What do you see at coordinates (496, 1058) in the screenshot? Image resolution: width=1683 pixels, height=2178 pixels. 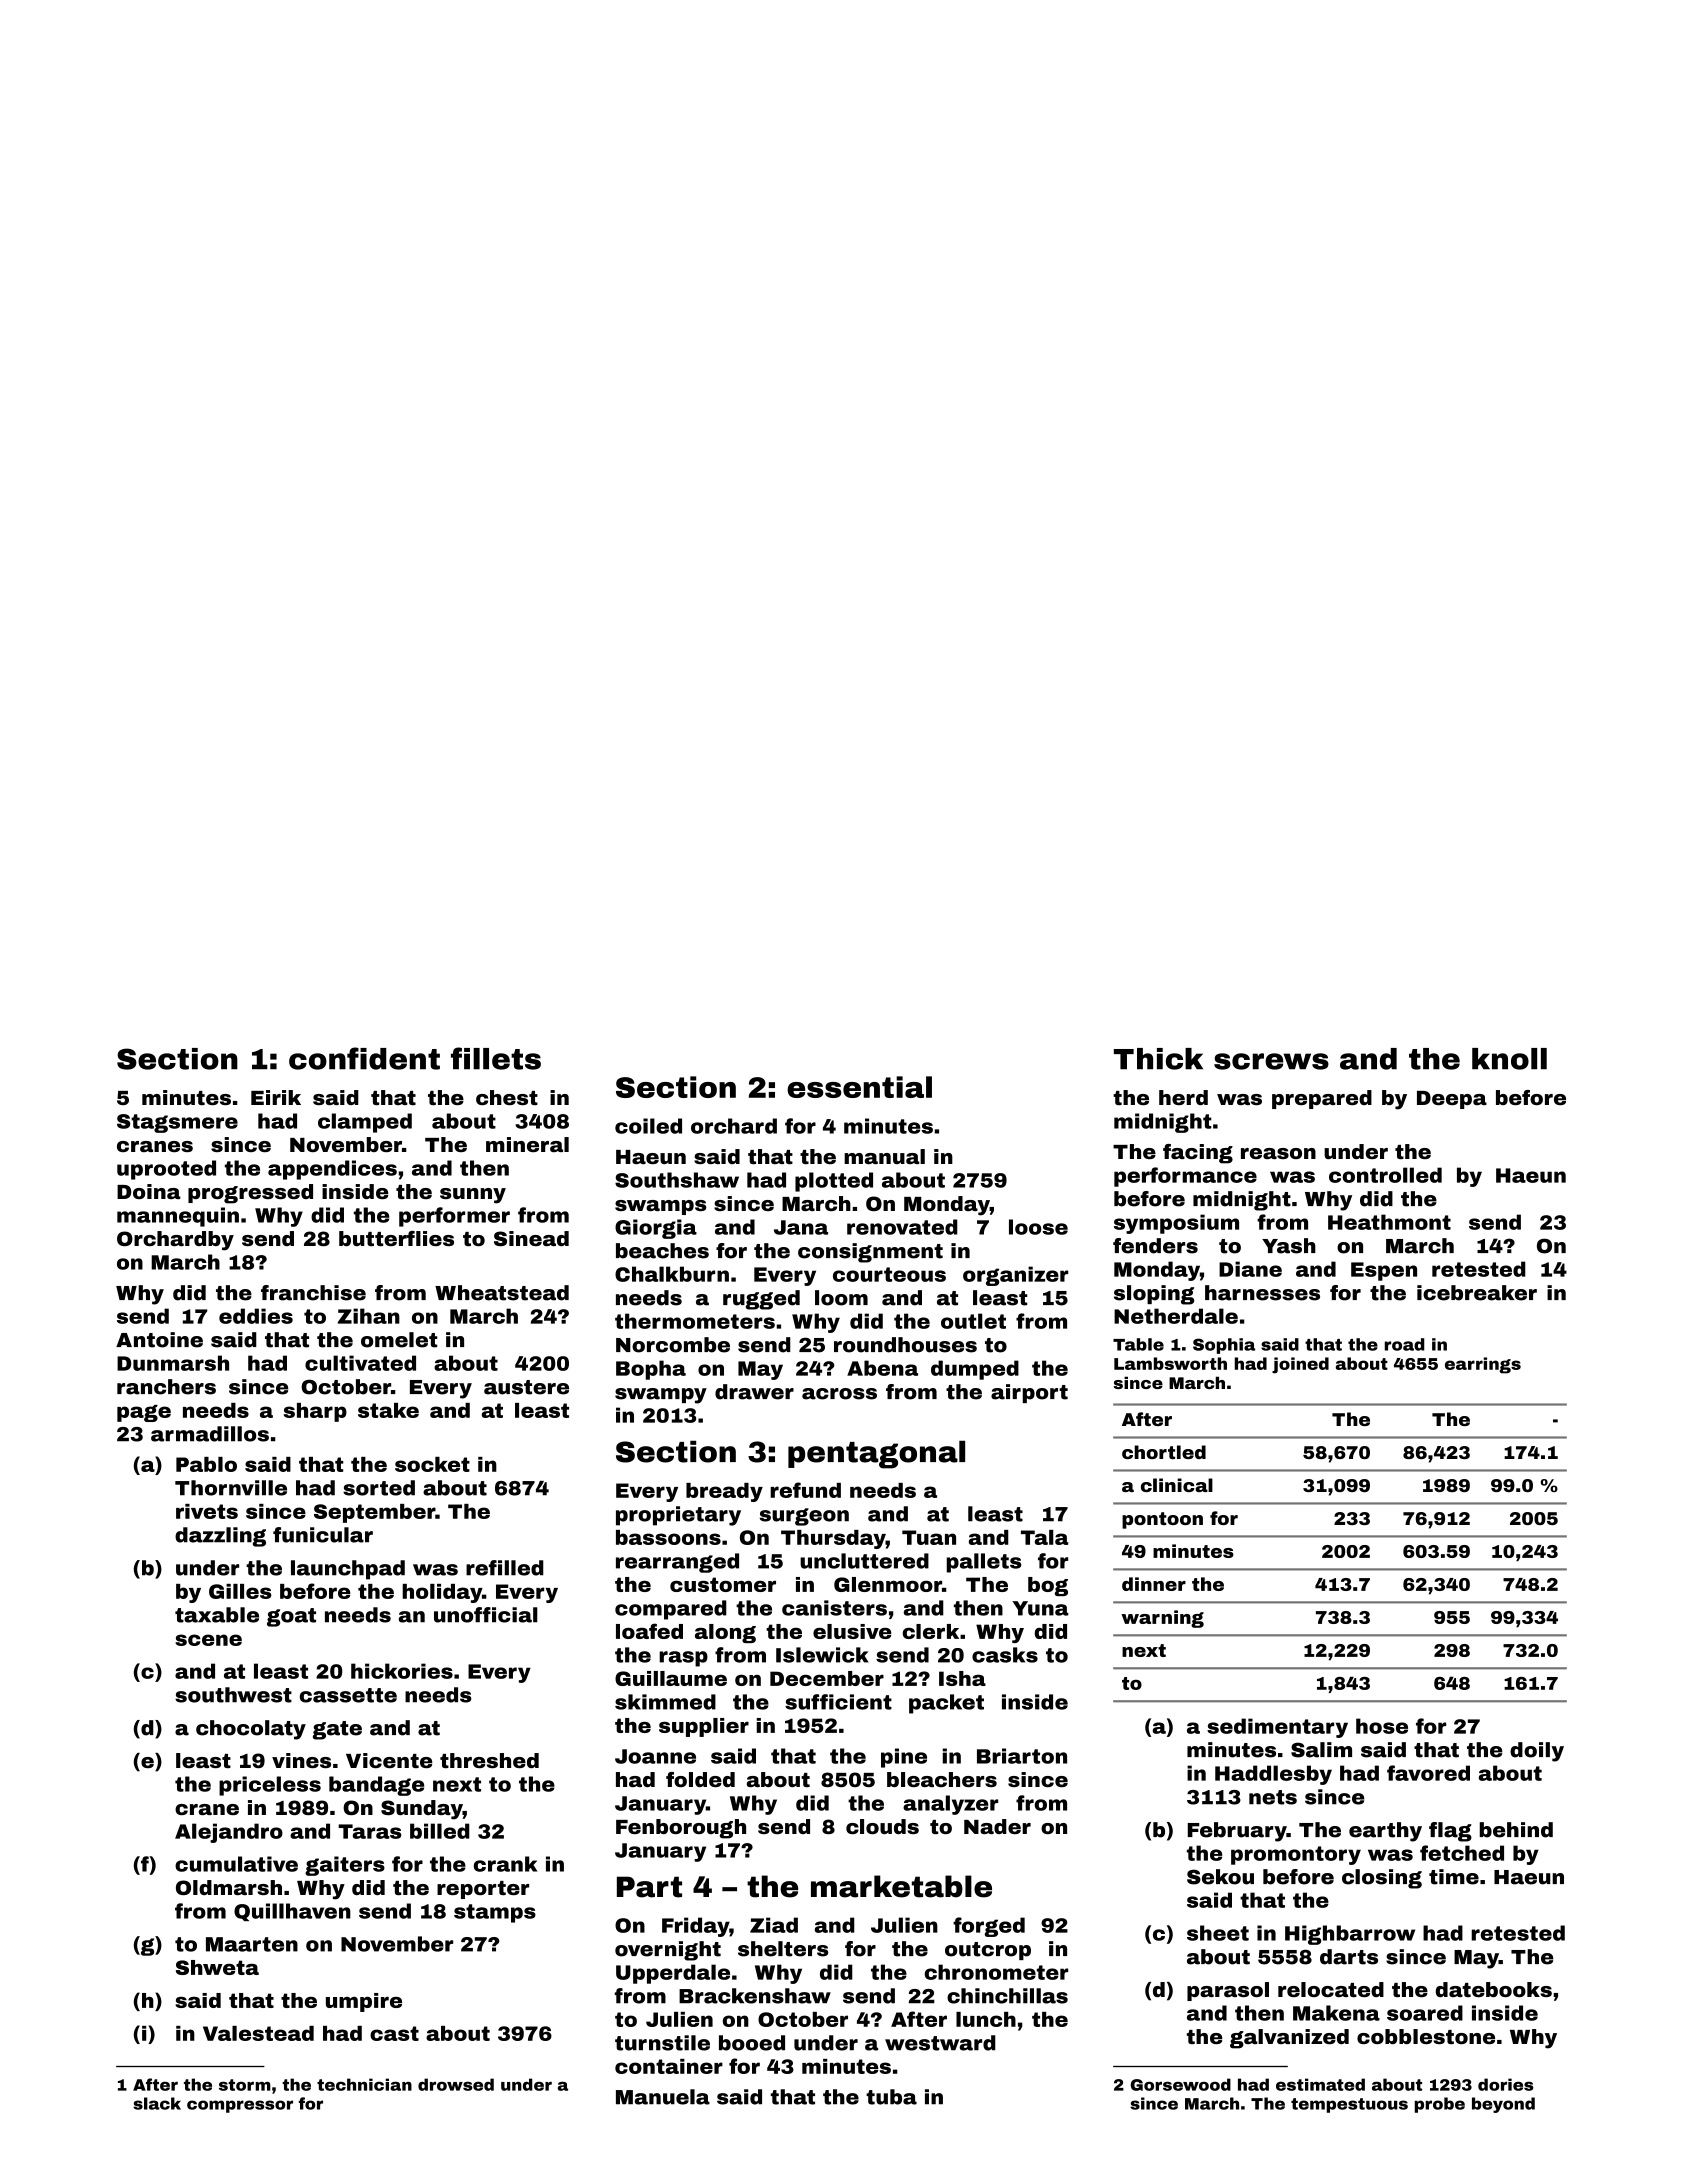 I see `fillets` at bounding box center [496, 1058].
